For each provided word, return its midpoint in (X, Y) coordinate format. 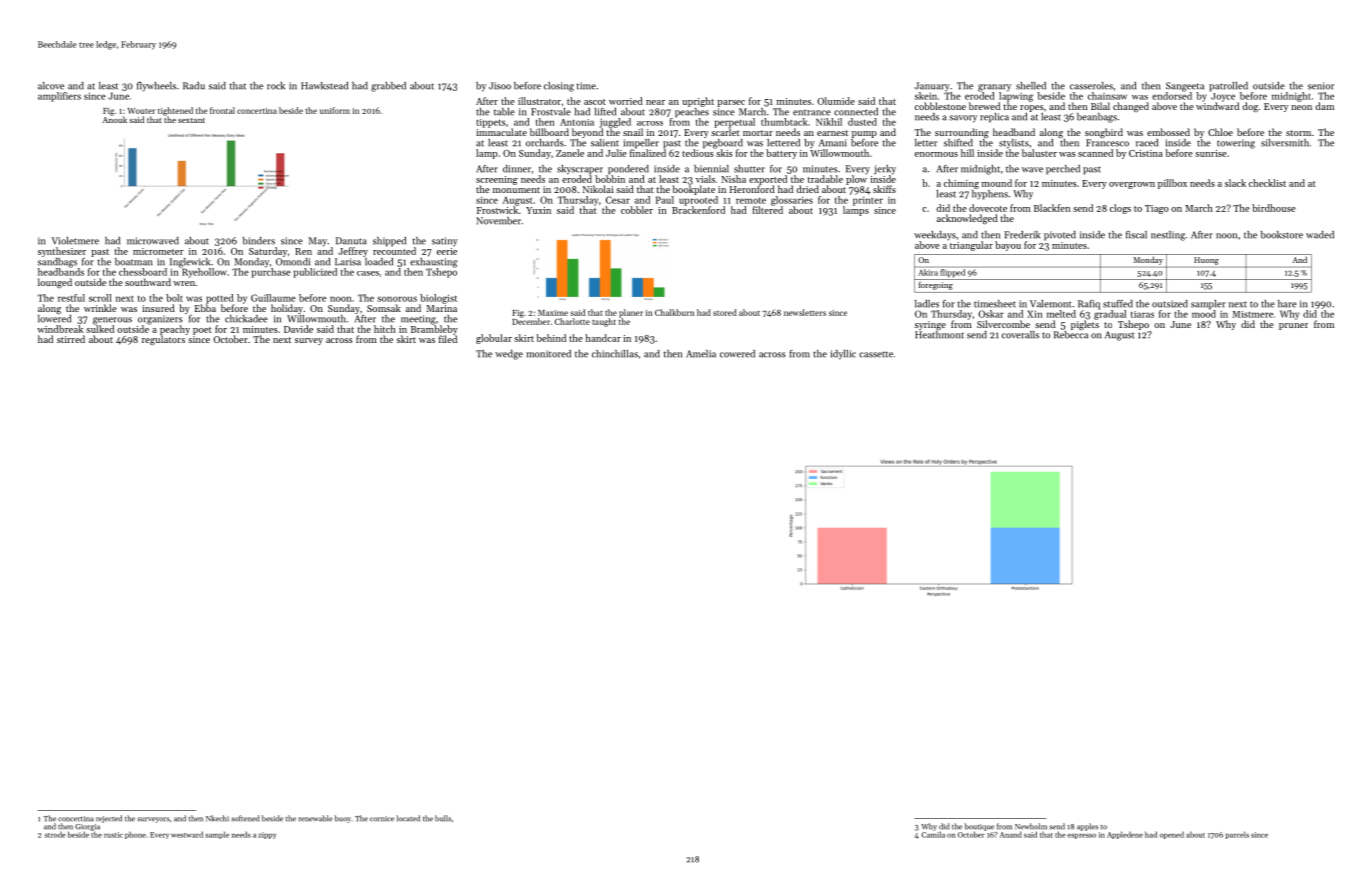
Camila (933, 835)
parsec (731, 103)
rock (276, 86)
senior (1321, 86)
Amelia (701, 354)
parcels (1237, 835)
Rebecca (1071, 335)
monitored (548, 354)
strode (55, 834)
